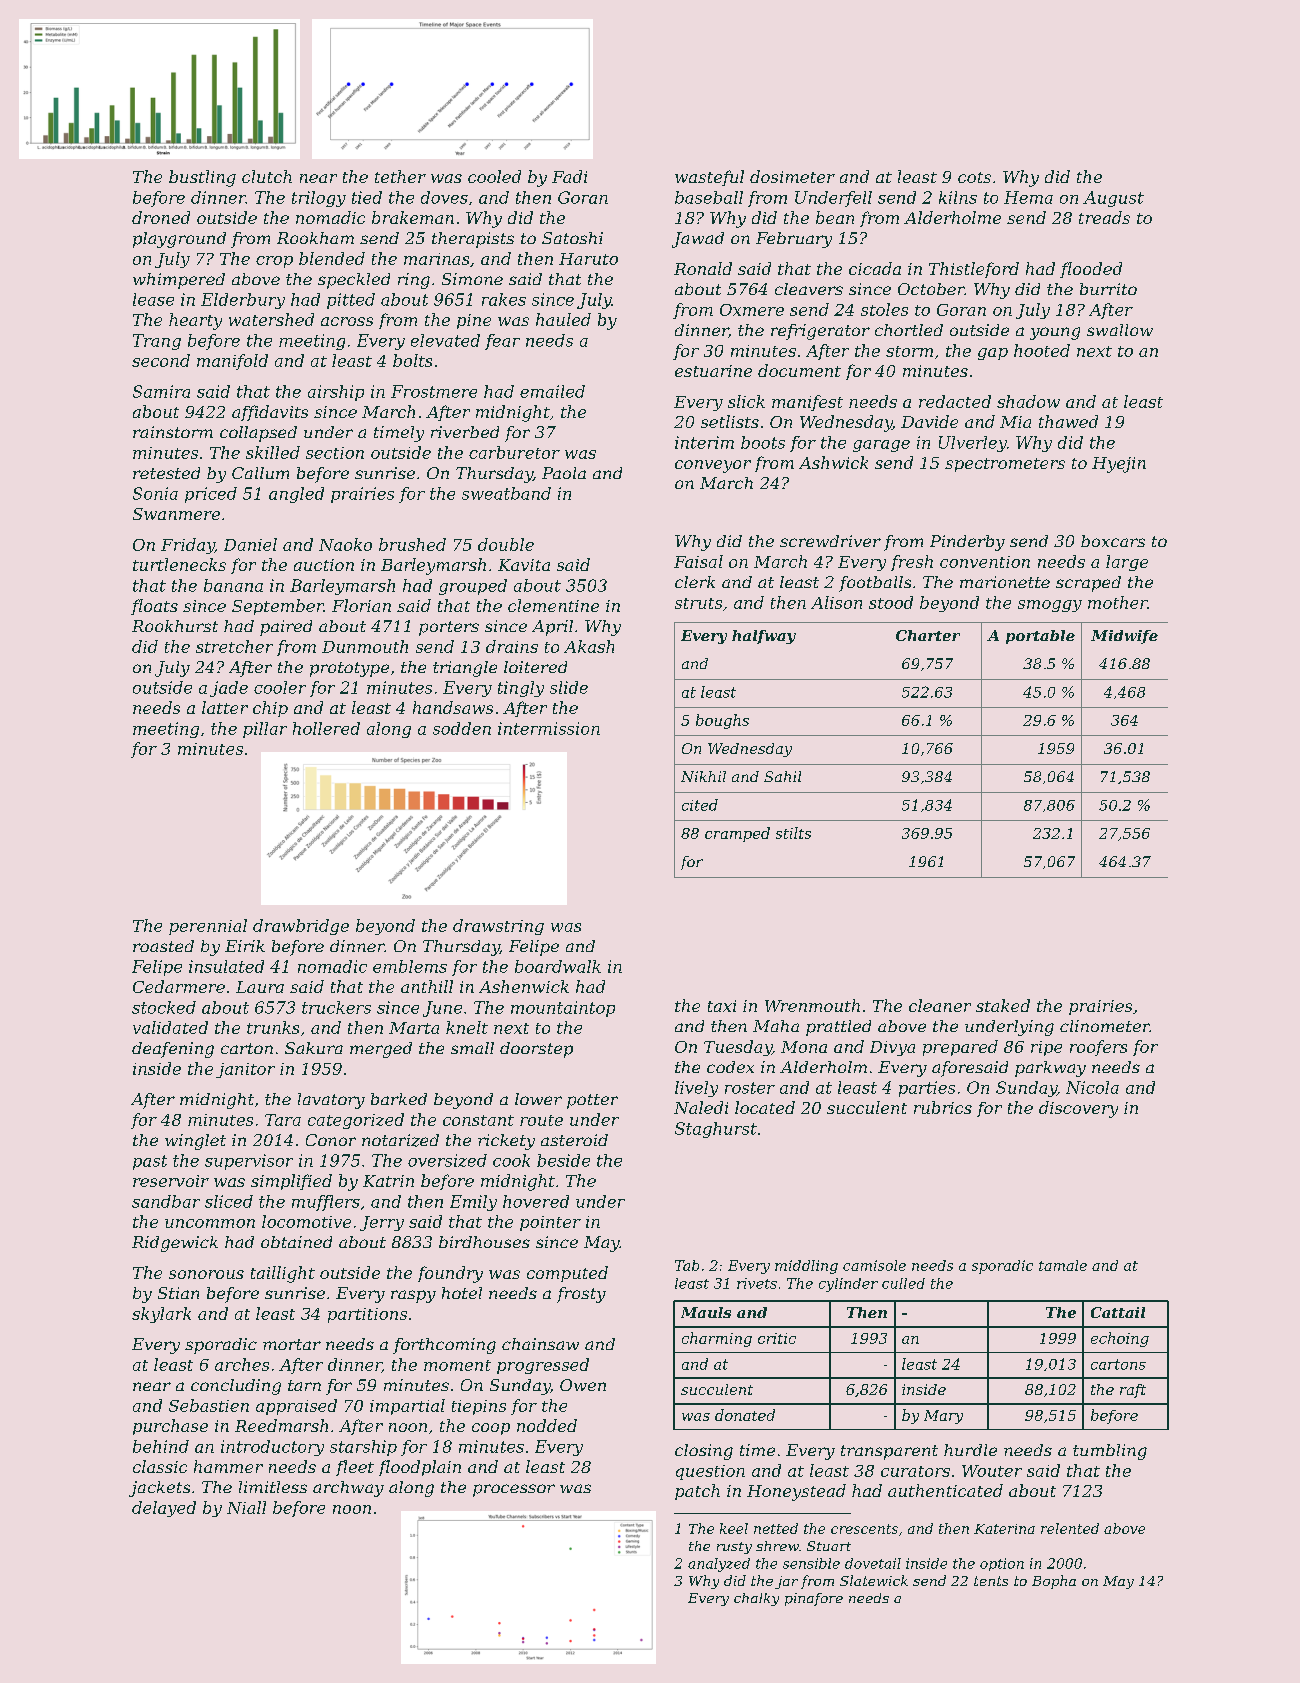  Describe the element at coordinates (153, 299) in the screenshot. I see `lease` at that location.
